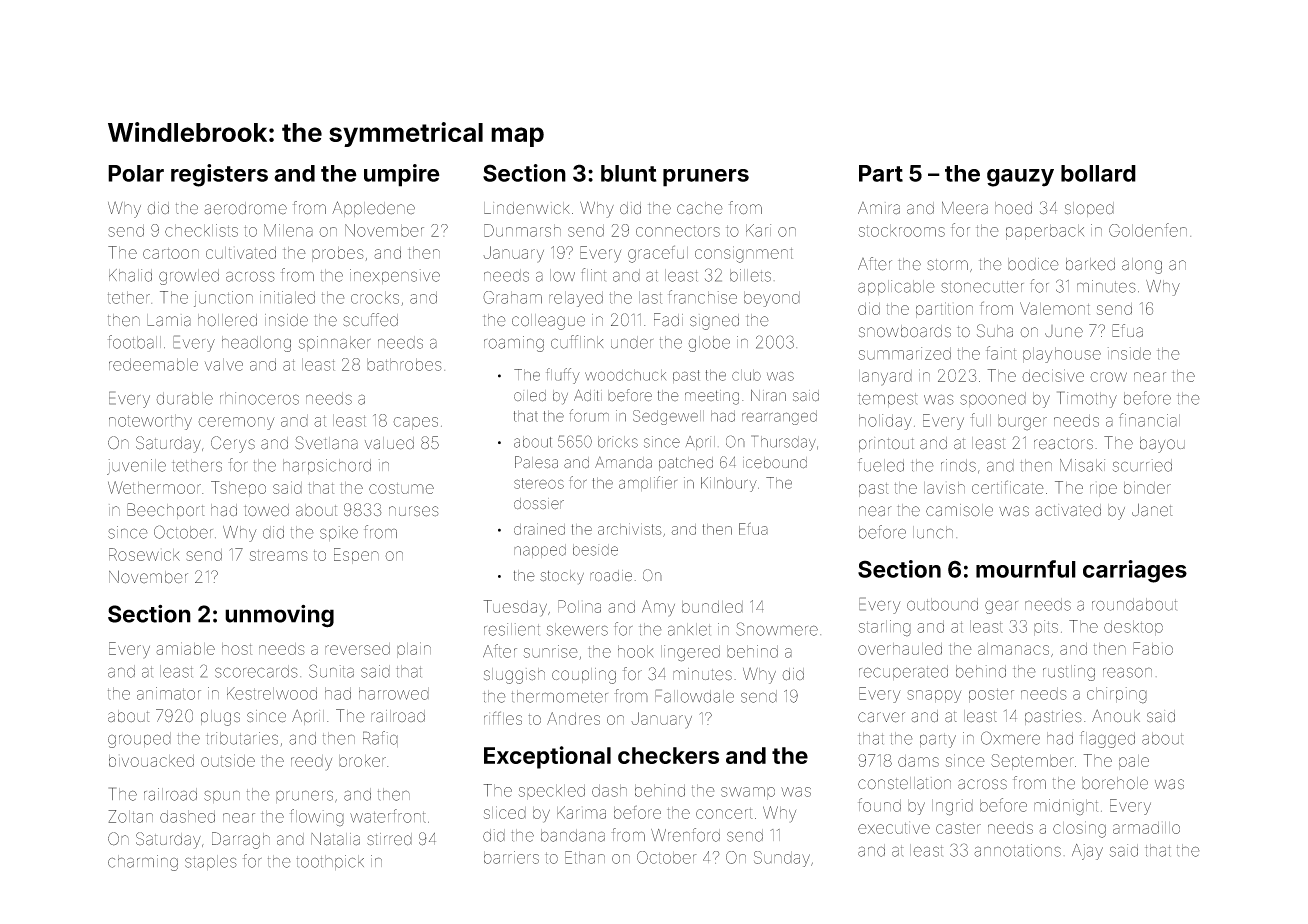 This screenshot has width=1308, height=924. I want to click on paperback, so click(1045, 232).
